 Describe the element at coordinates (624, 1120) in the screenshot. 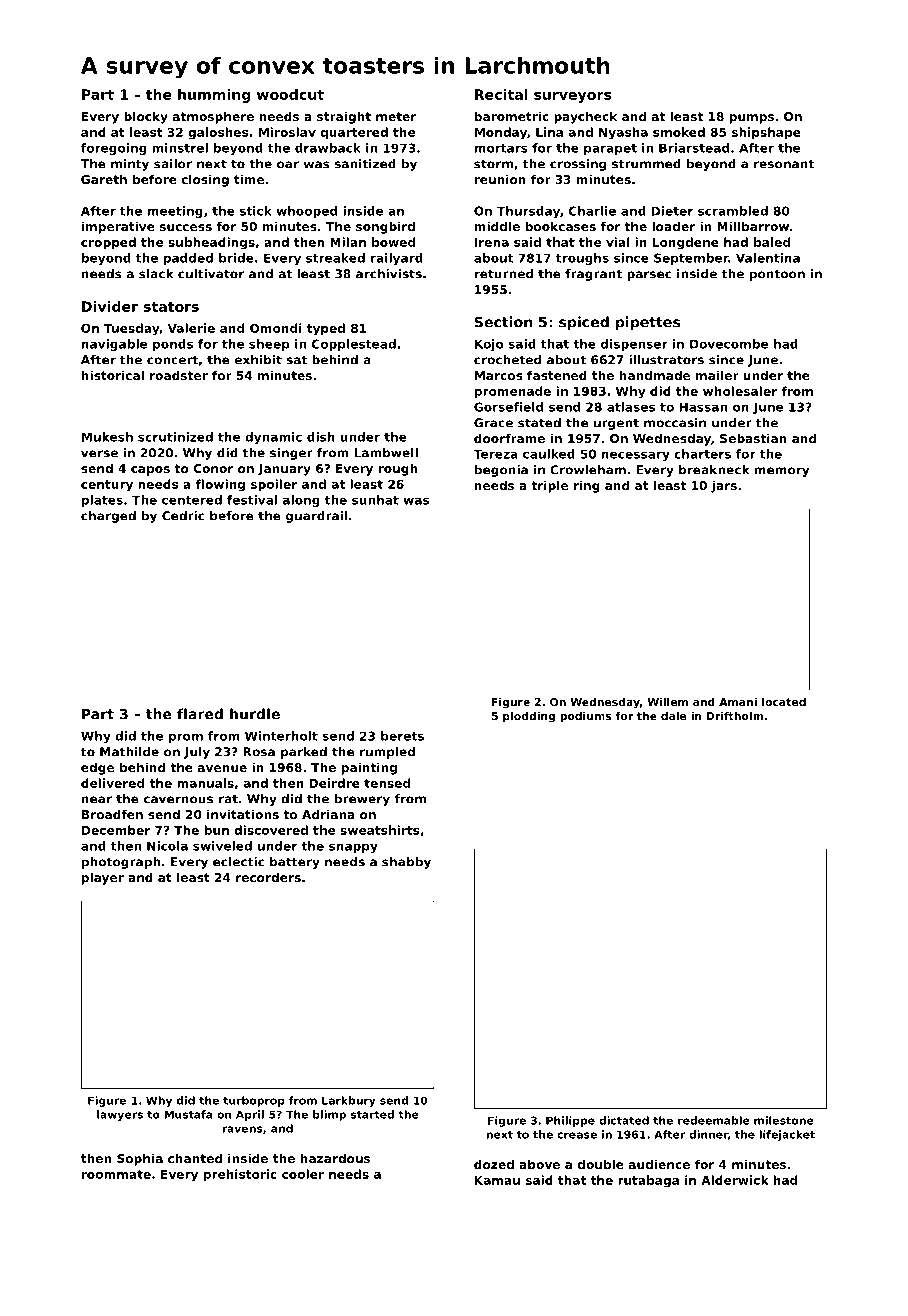

I see `dictated` at that location.
